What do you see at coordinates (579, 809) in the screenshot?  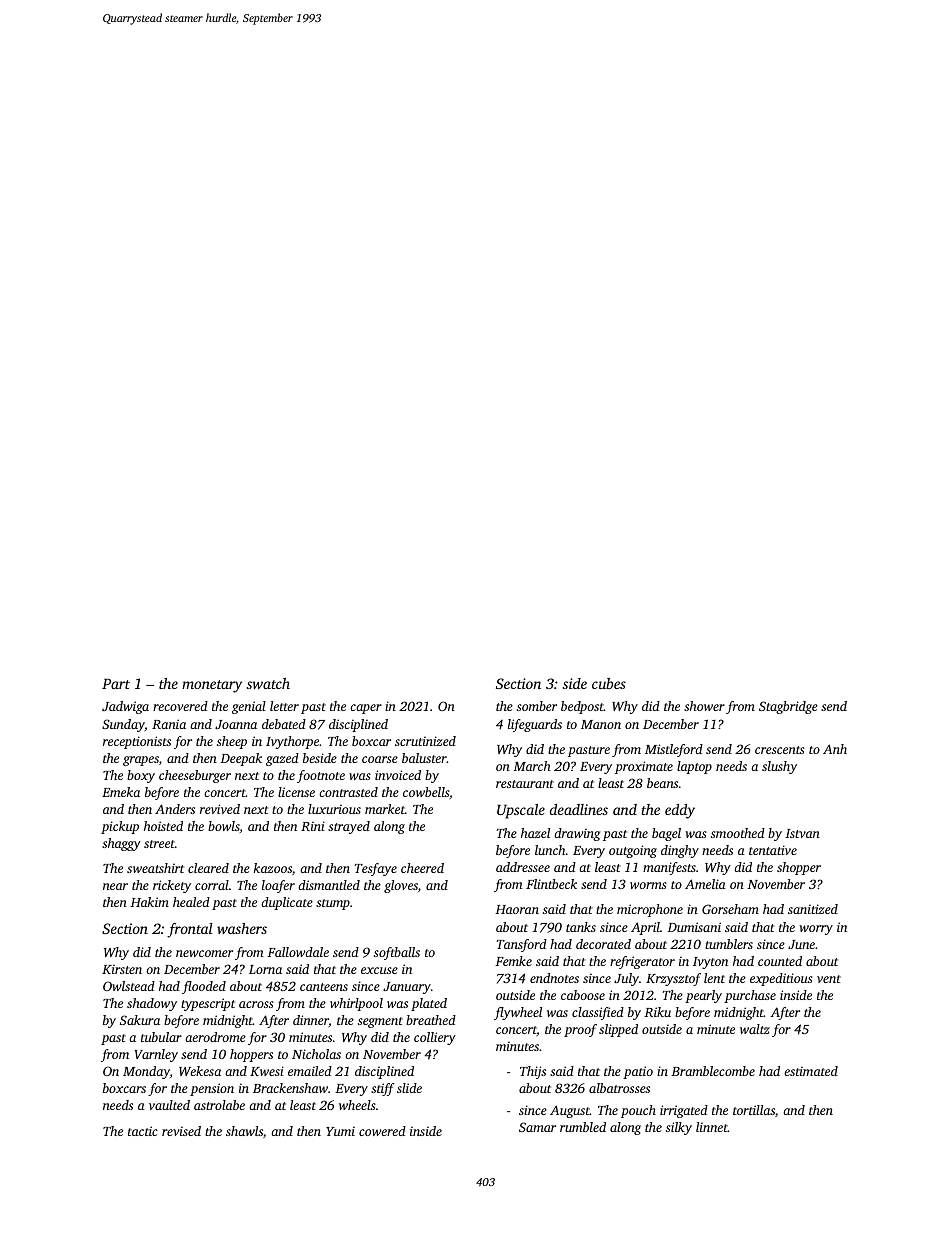 I see `deadlines` at bounding box center [579, 809].
